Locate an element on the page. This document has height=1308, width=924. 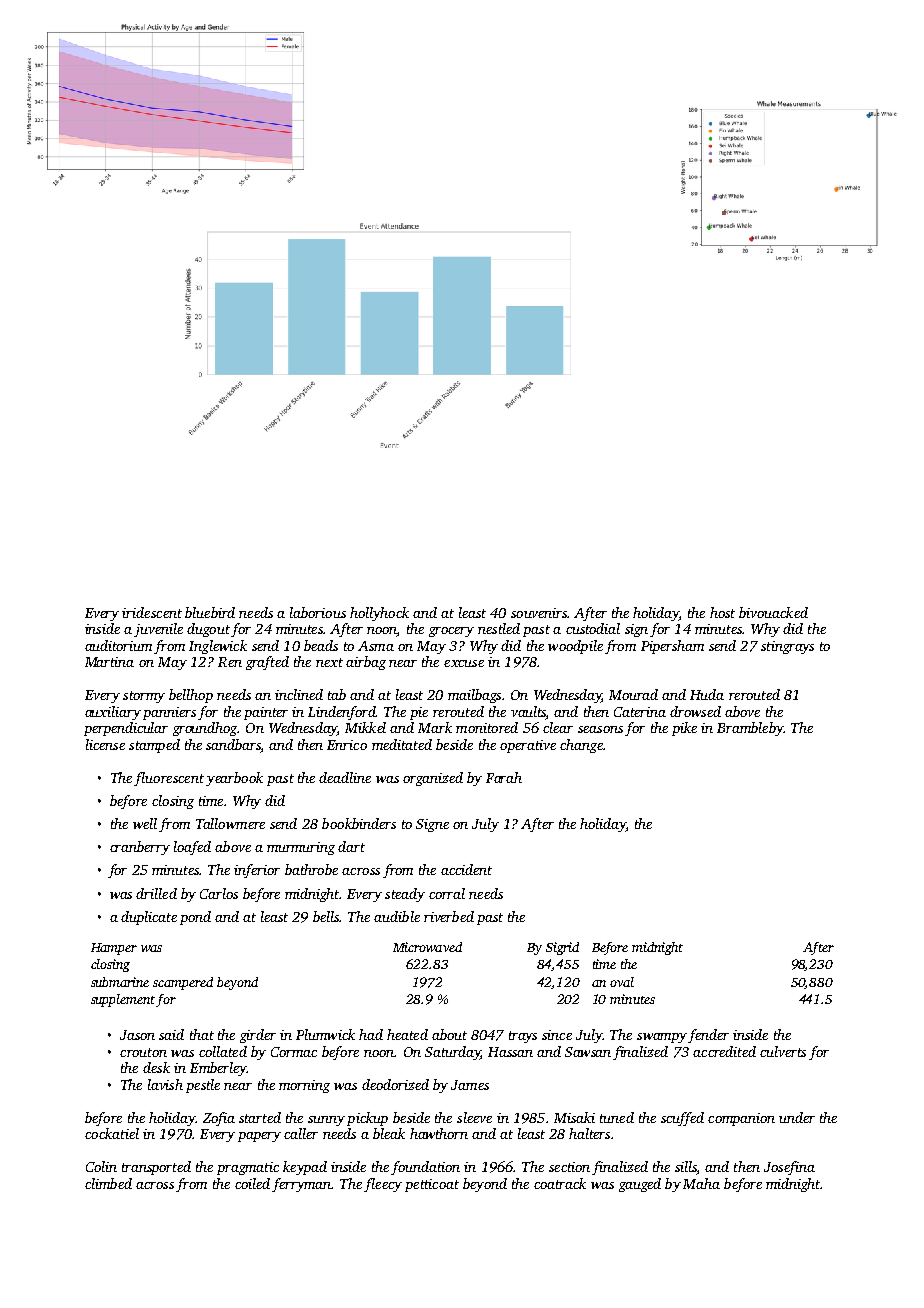
cranberry is located at coordinates (140, 848).
